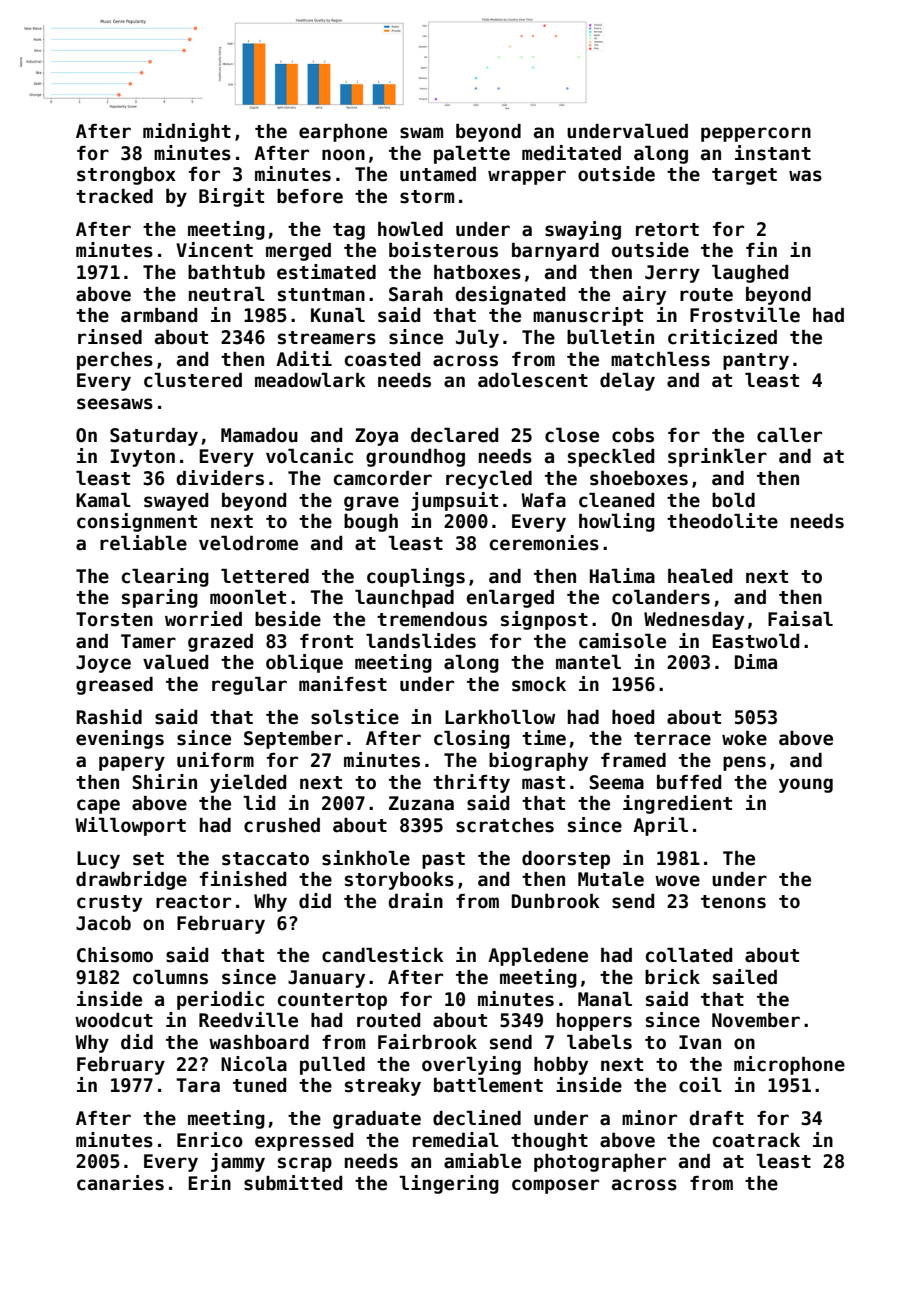 This screenshot has width=924, height=1314. What do you see at coordinates (304, 1142) in the screenshot?
I see `expressed` at bounding box center [304, 1142].
